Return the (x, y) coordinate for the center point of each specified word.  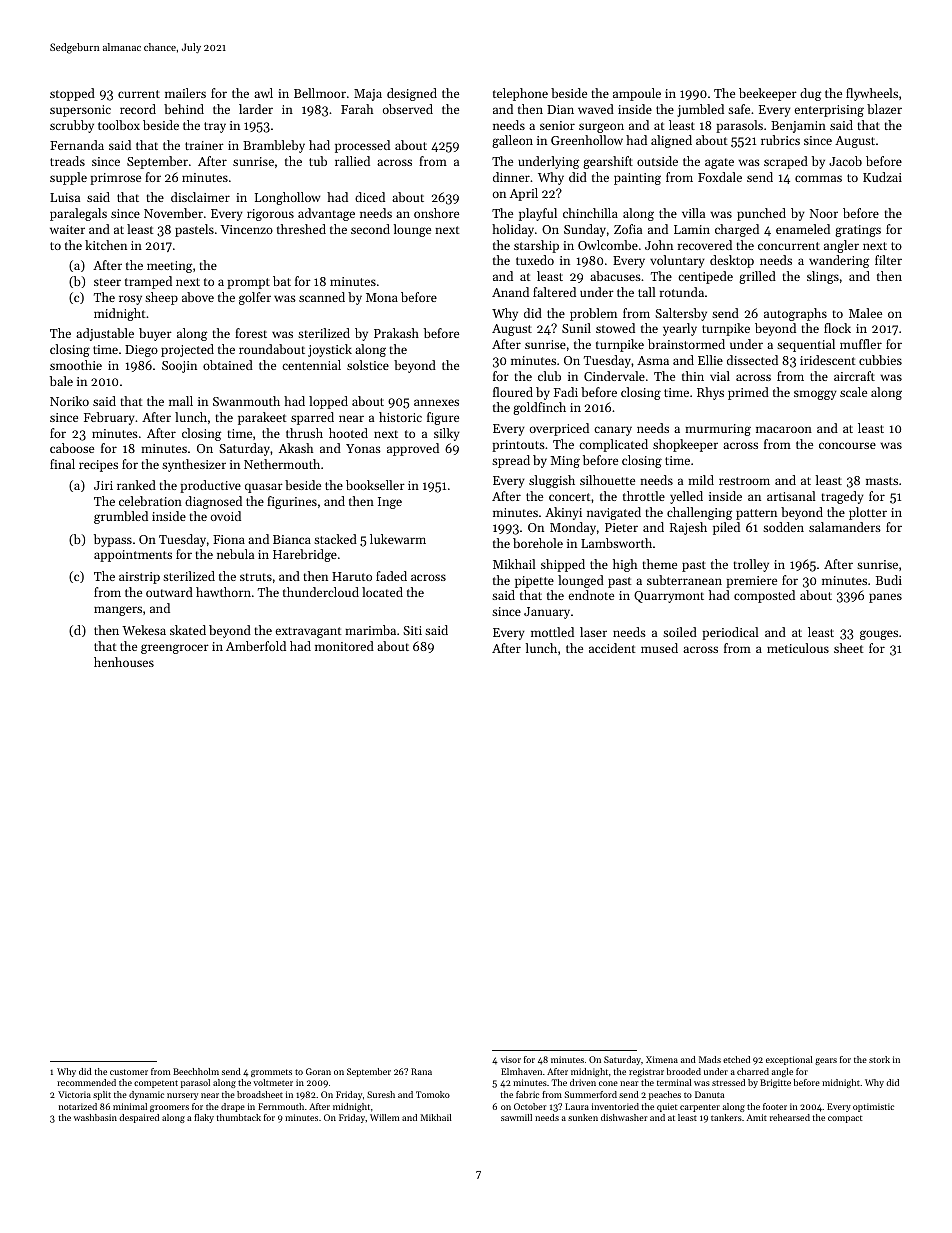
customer (129, 1072)
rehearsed (790, 1117)
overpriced (559, 429)
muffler (861, 344)
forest (251, 333)
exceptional (789, 1060)
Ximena (662, 1059)
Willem (384, 1117)
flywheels (872, 94)
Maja (368, 95)
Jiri (103, 485)
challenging (699, 513)
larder (256, 109)
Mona (382, 297)
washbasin (95, 1117)
